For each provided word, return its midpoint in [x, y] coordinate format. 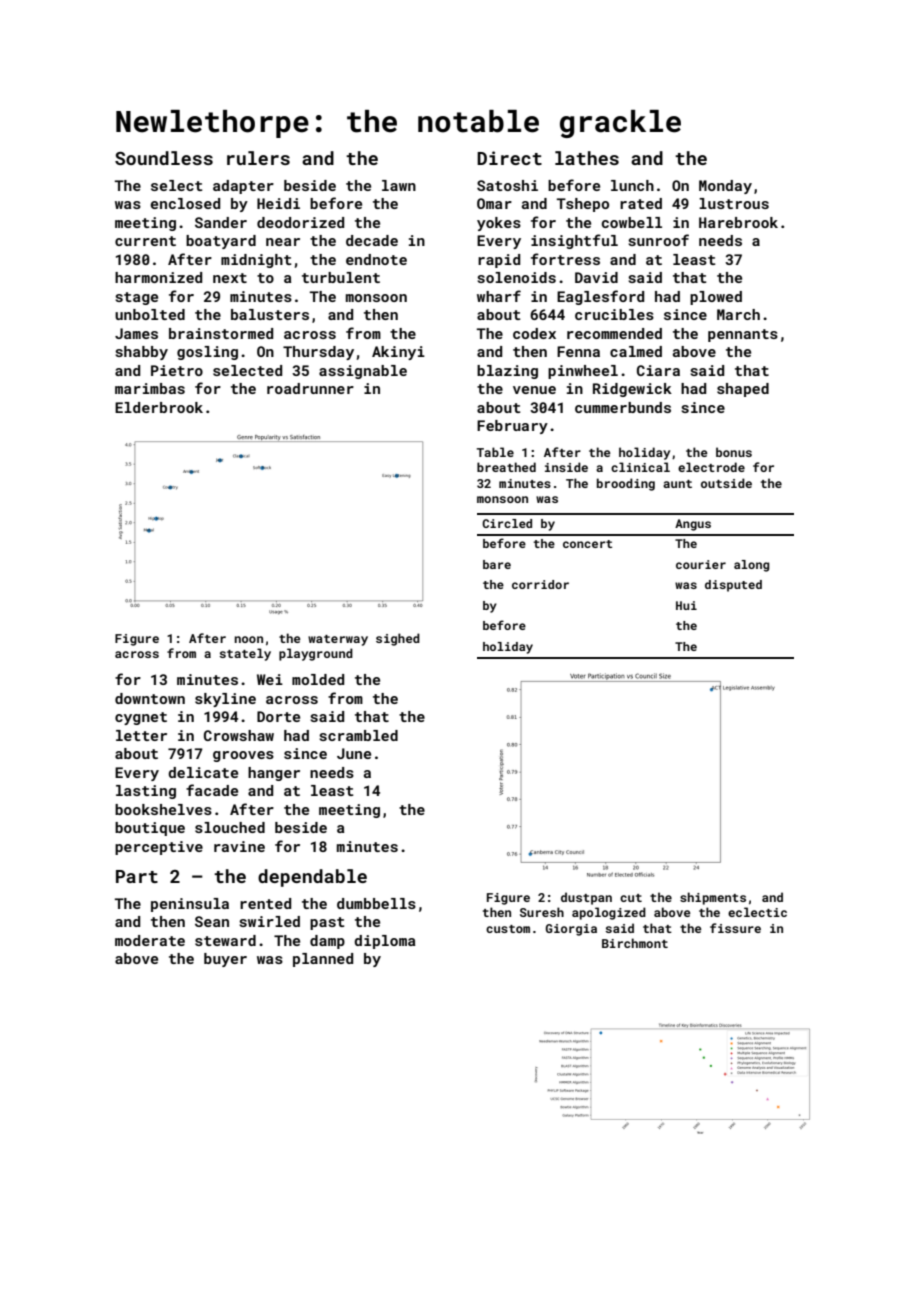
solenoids [516, 277]
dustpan [586, 898]
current [145, 241]
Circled [507, 523]
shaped [743, 390]
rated [641, 203]
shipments [713, 898]
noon [249, 639]
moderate [150, 940]
